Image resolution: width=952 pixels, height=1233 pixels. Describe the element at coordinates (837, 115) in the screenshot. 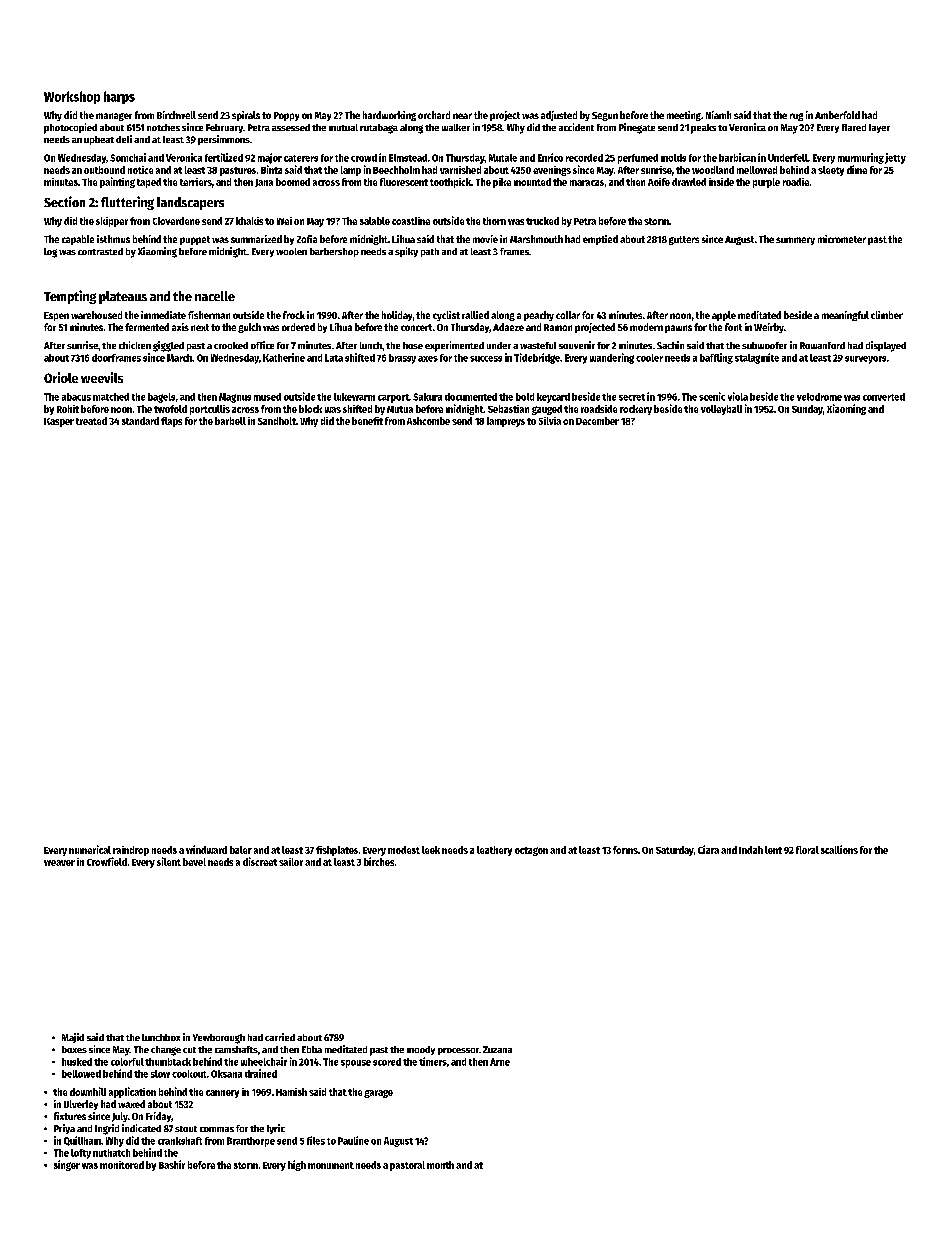

I see `Amberfold` at that location.
